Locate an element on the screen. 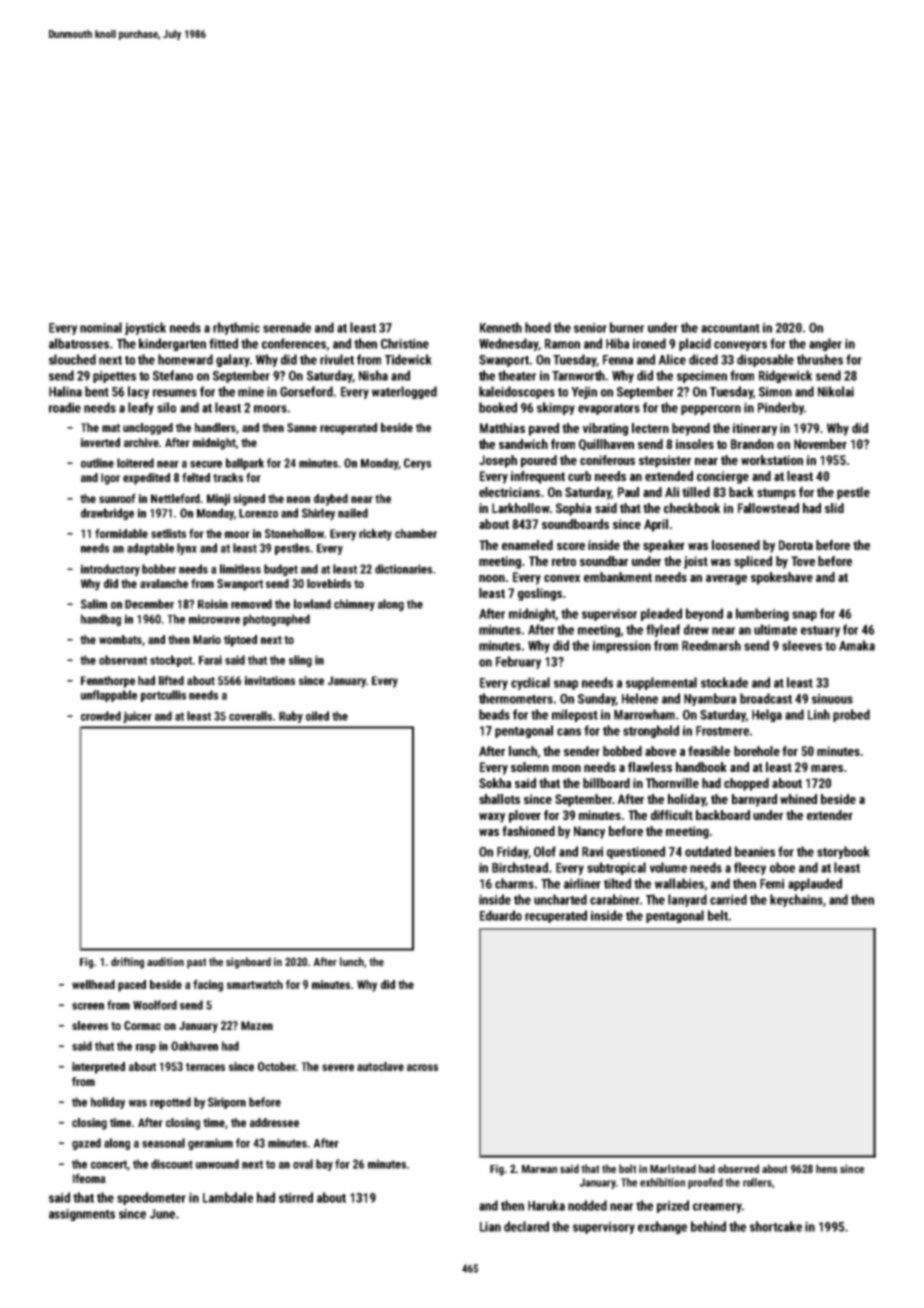 The width and height of the screenshot is (924, 1308). Kenneth is located at coordinates (501, 327).
